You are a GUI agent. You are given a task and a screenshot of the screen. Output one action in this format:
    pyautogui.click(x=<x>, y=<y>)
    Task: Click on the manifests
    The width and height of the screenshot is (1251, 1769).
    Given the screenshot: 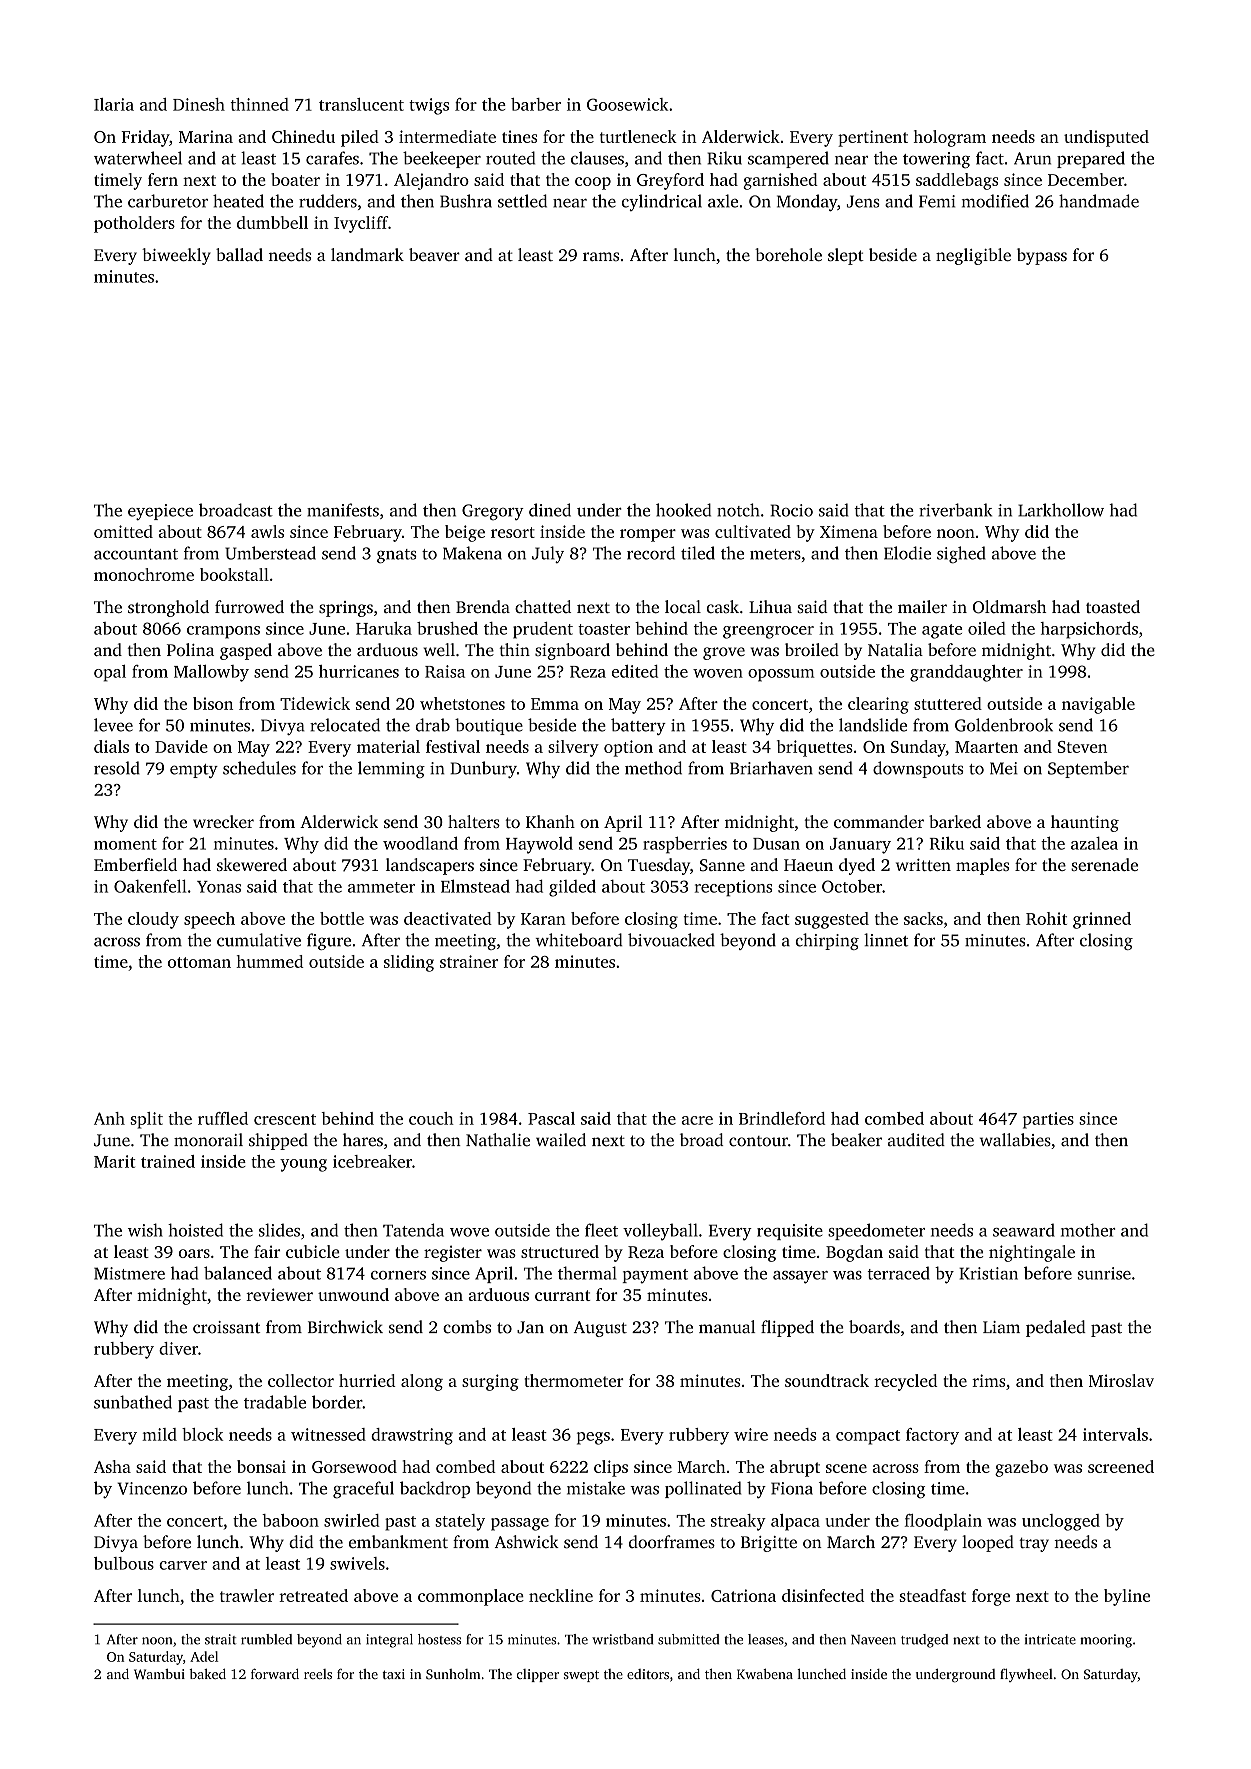 What is the action you would take?
    pyautogui.click(x=343, y=510)
